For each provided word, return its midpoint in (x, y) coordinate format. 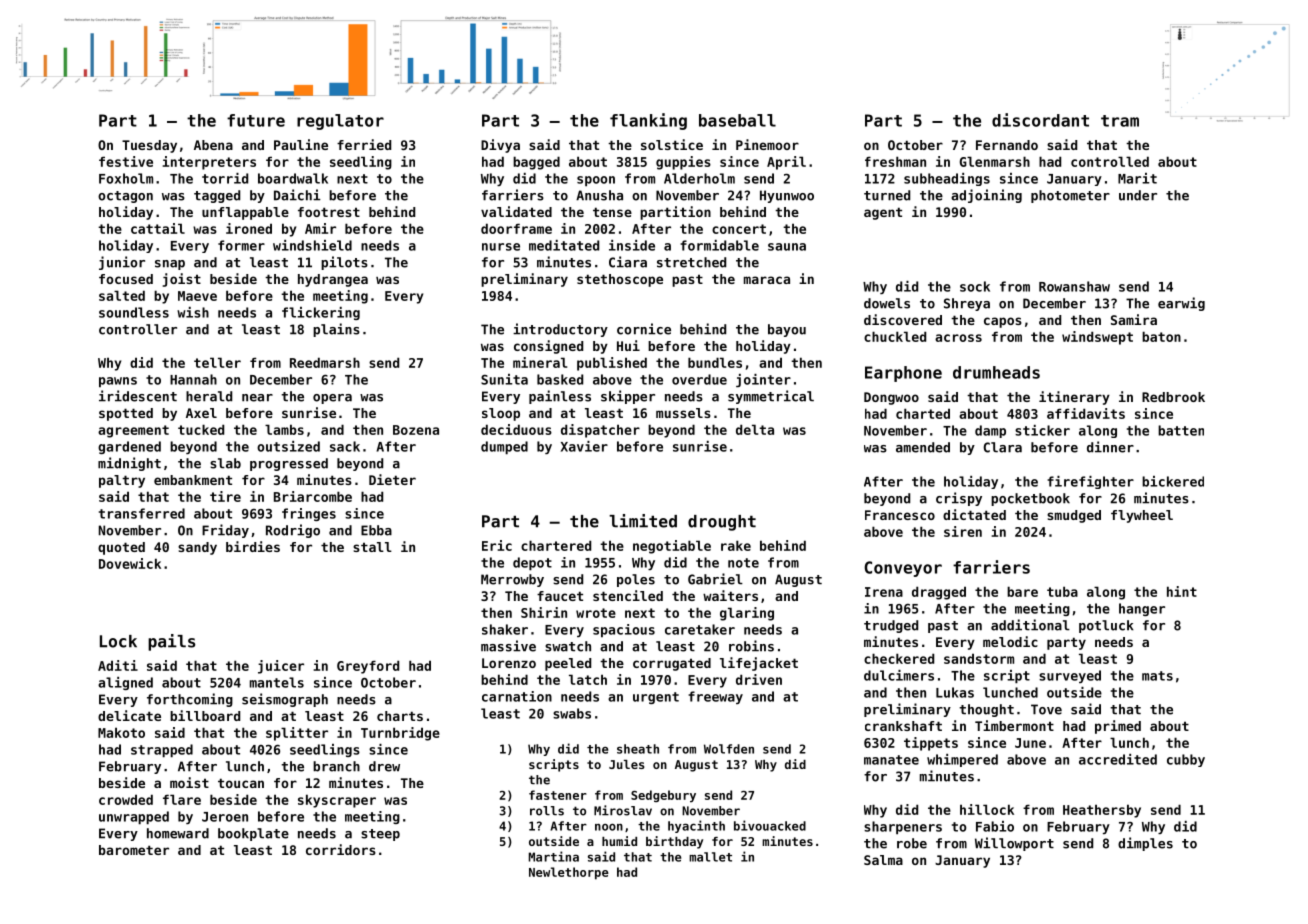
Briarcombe (313, 496)
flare (182, 799)
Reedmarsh (325, 362)
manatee (891, 760)
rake (736, 545)
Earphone (903, 374)
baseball (737, 120)
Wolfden (729, 749)
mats (1157, 676)
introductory (560, 330)
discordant (1040, 120)
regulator (340, 122)
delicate (129, 715)
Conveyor (903, 569)
